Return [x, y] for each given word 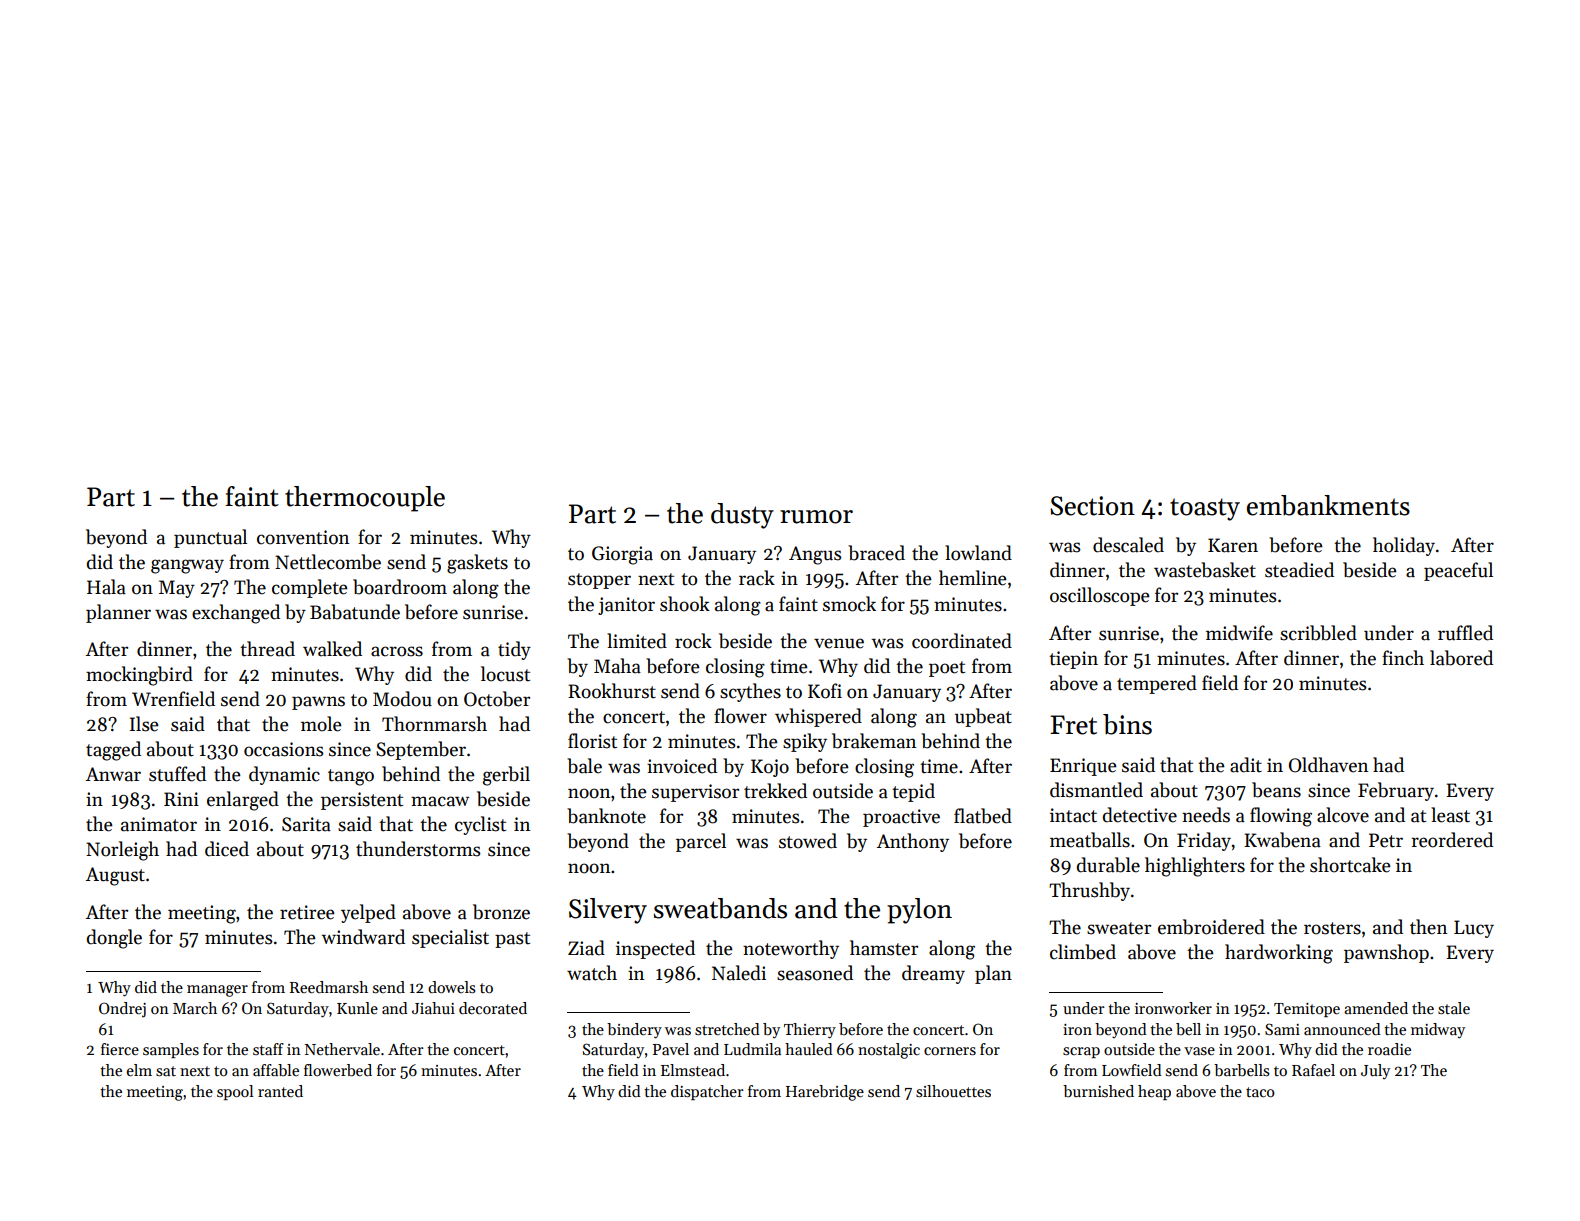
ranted [280, 1091]
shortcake [1350, 865]
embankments [1328, 505]
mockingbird [139, 676]
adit [1246, 765]
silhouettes [953, 1091]
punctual [210, 538]
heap [1154, 1092]
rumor [816, 517]
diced [227, 849]
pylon [919, 911]
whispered [818, 717]
